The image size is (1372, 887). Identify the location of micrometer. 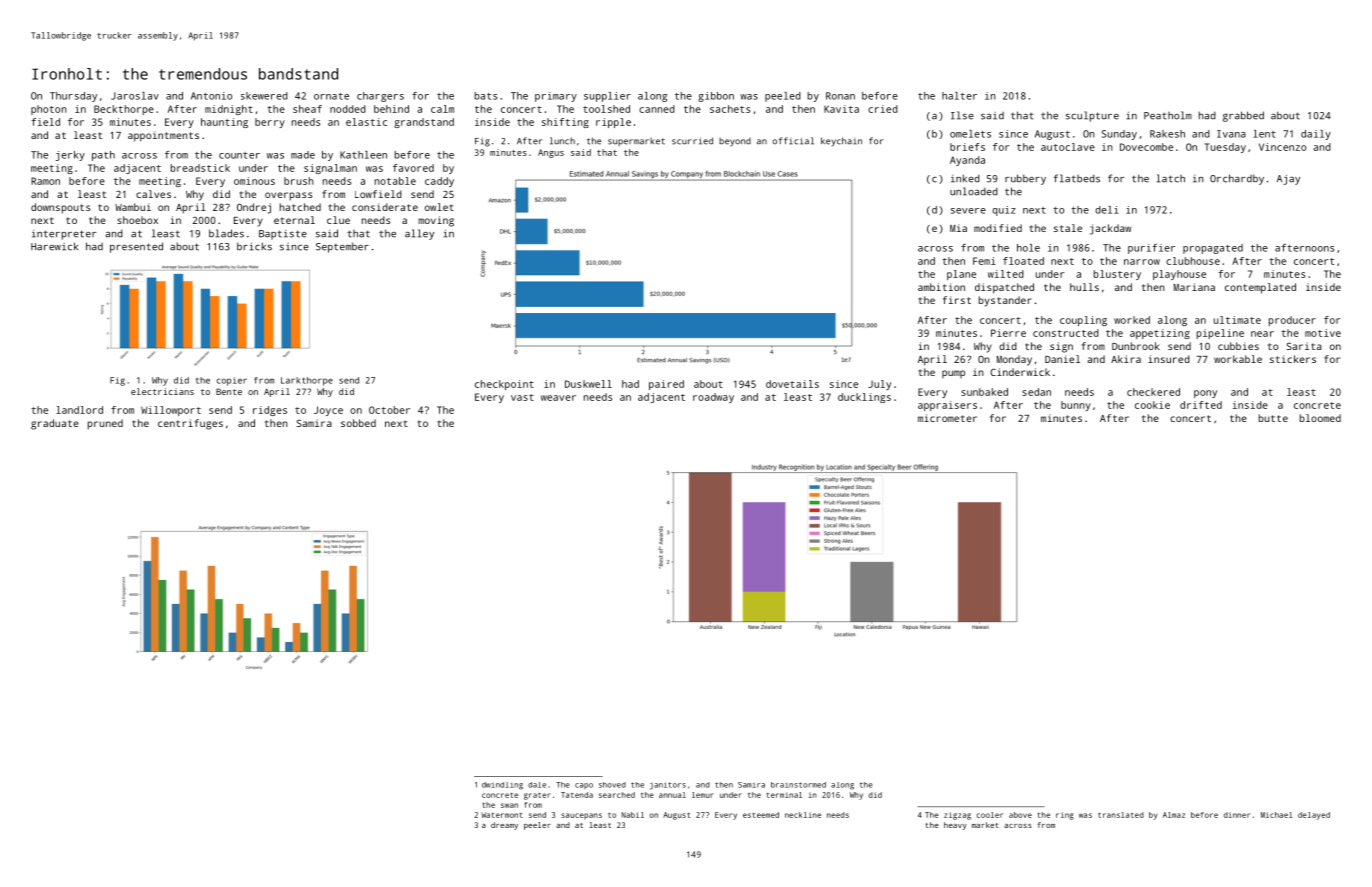
(947, 418).
